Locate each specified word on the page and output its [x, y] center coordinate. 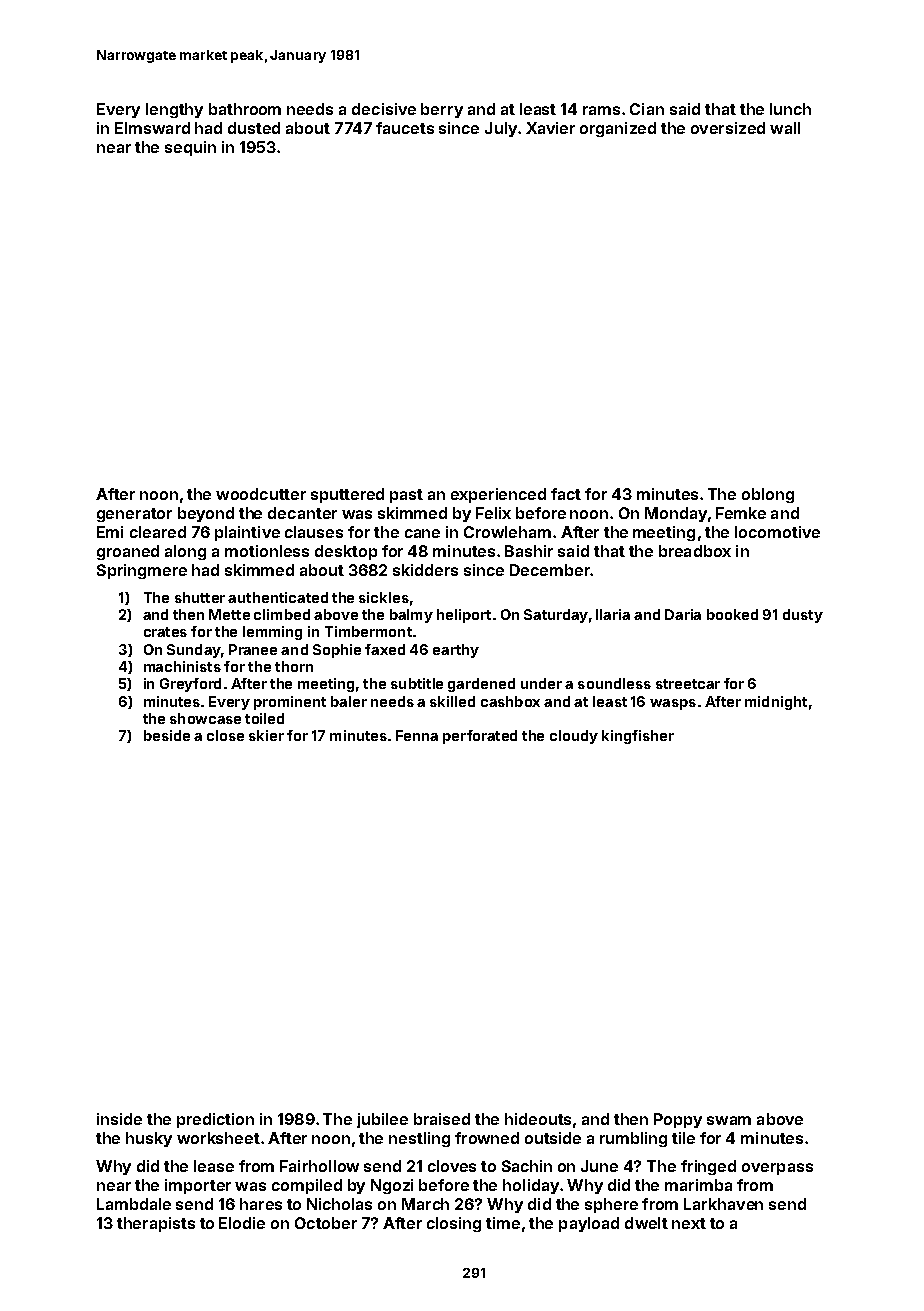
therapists [156, 1224]
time [503, 1223]
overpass [777, 1169]
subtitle [417, 683]
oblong [768, 495]
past [406, 496]
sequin [190, 148]
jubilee [382, 1120]
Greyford [190, 685]
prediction [215, 1120]
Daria [683, 614]
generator [134, 515]
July [501, 129]
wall [785, 128]
